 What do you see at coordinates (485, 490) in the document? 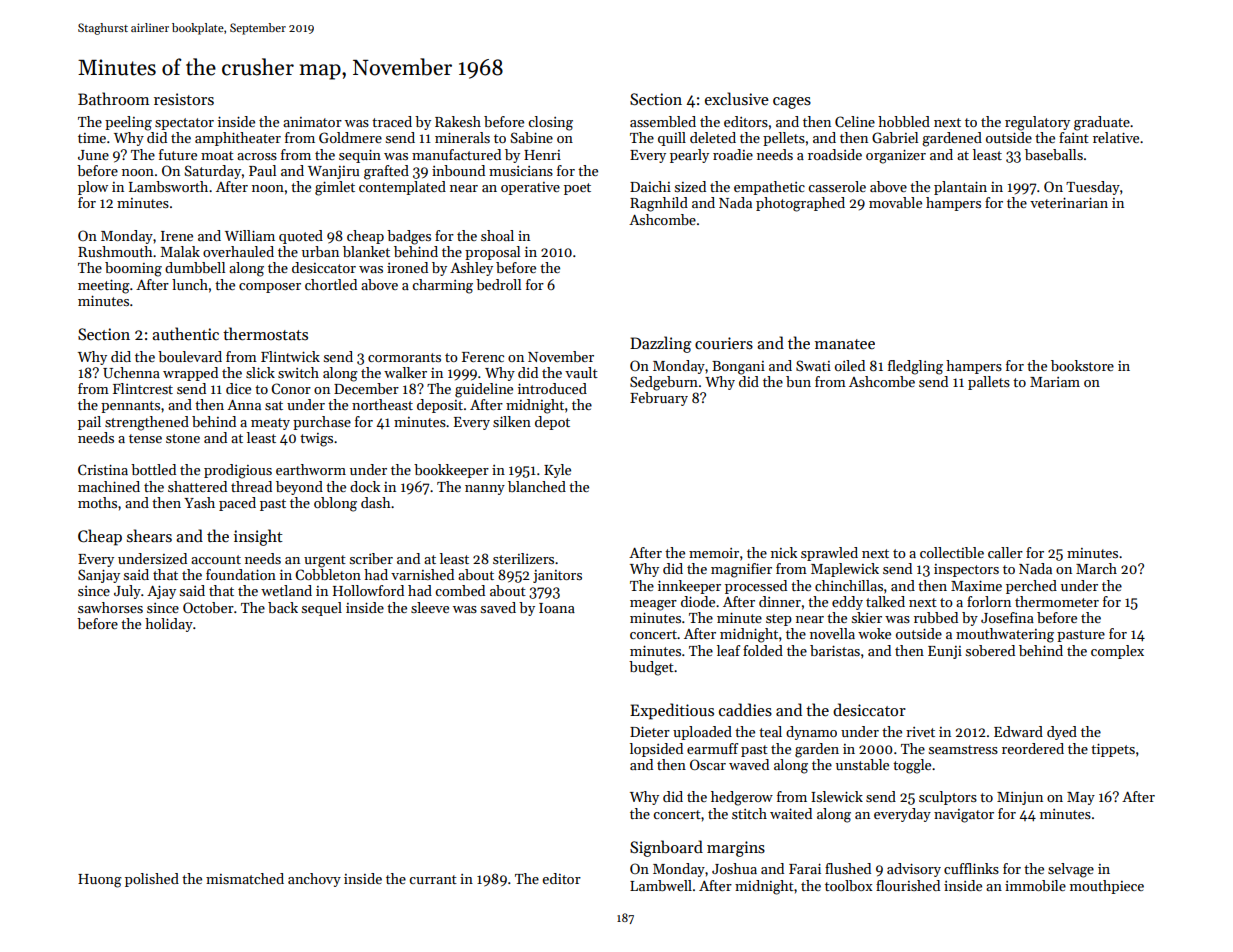
I see `nanny` at bounding box center [485, 490].
